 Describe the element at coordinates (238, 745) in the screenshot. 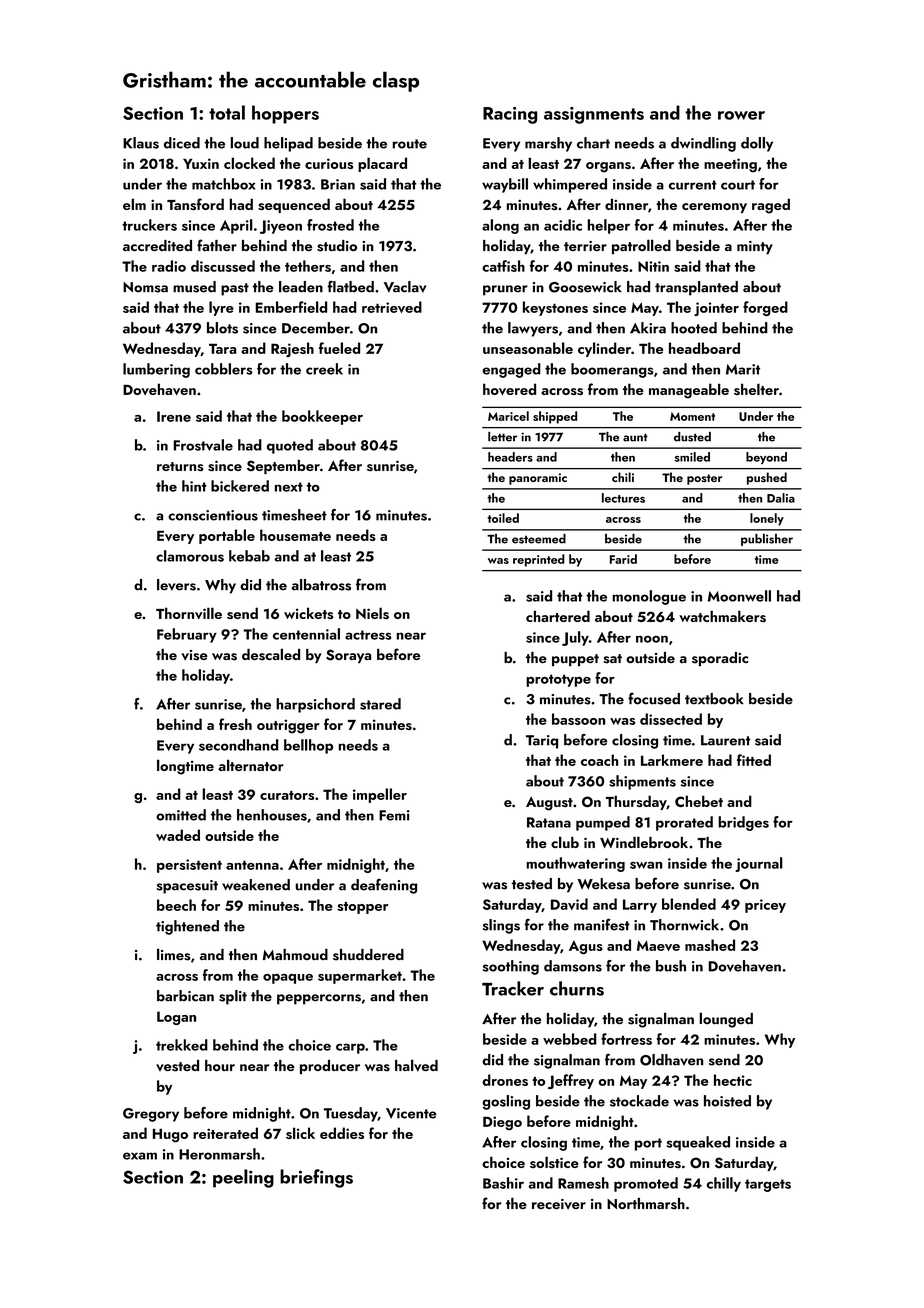

I see `secondhand` at that location.
